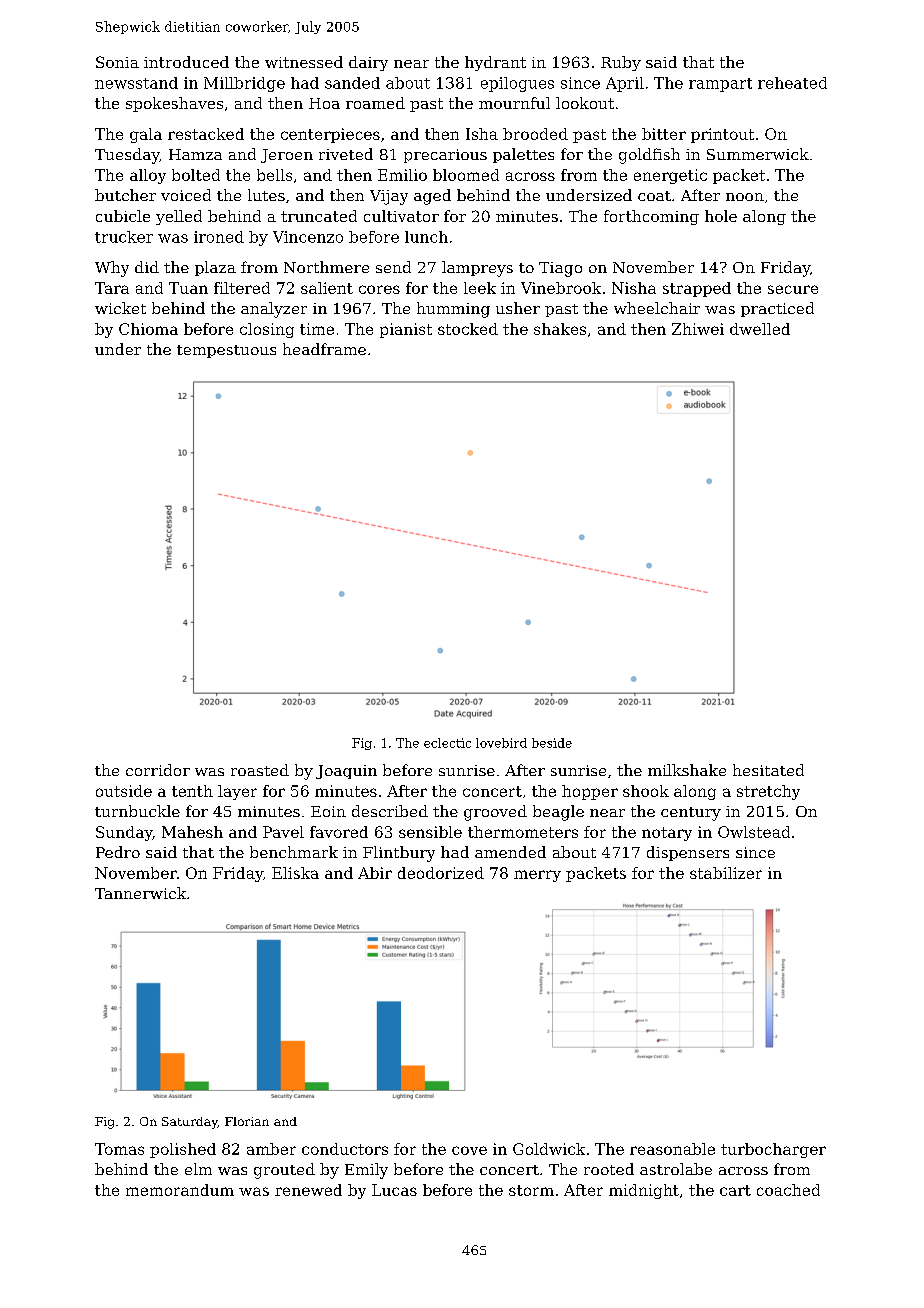 The height and width of the screenshot is (1308, 924). What do you see at coordinates (792, 83) in the screenshot?
I see `reheated` at bounding box center [792, 83].
